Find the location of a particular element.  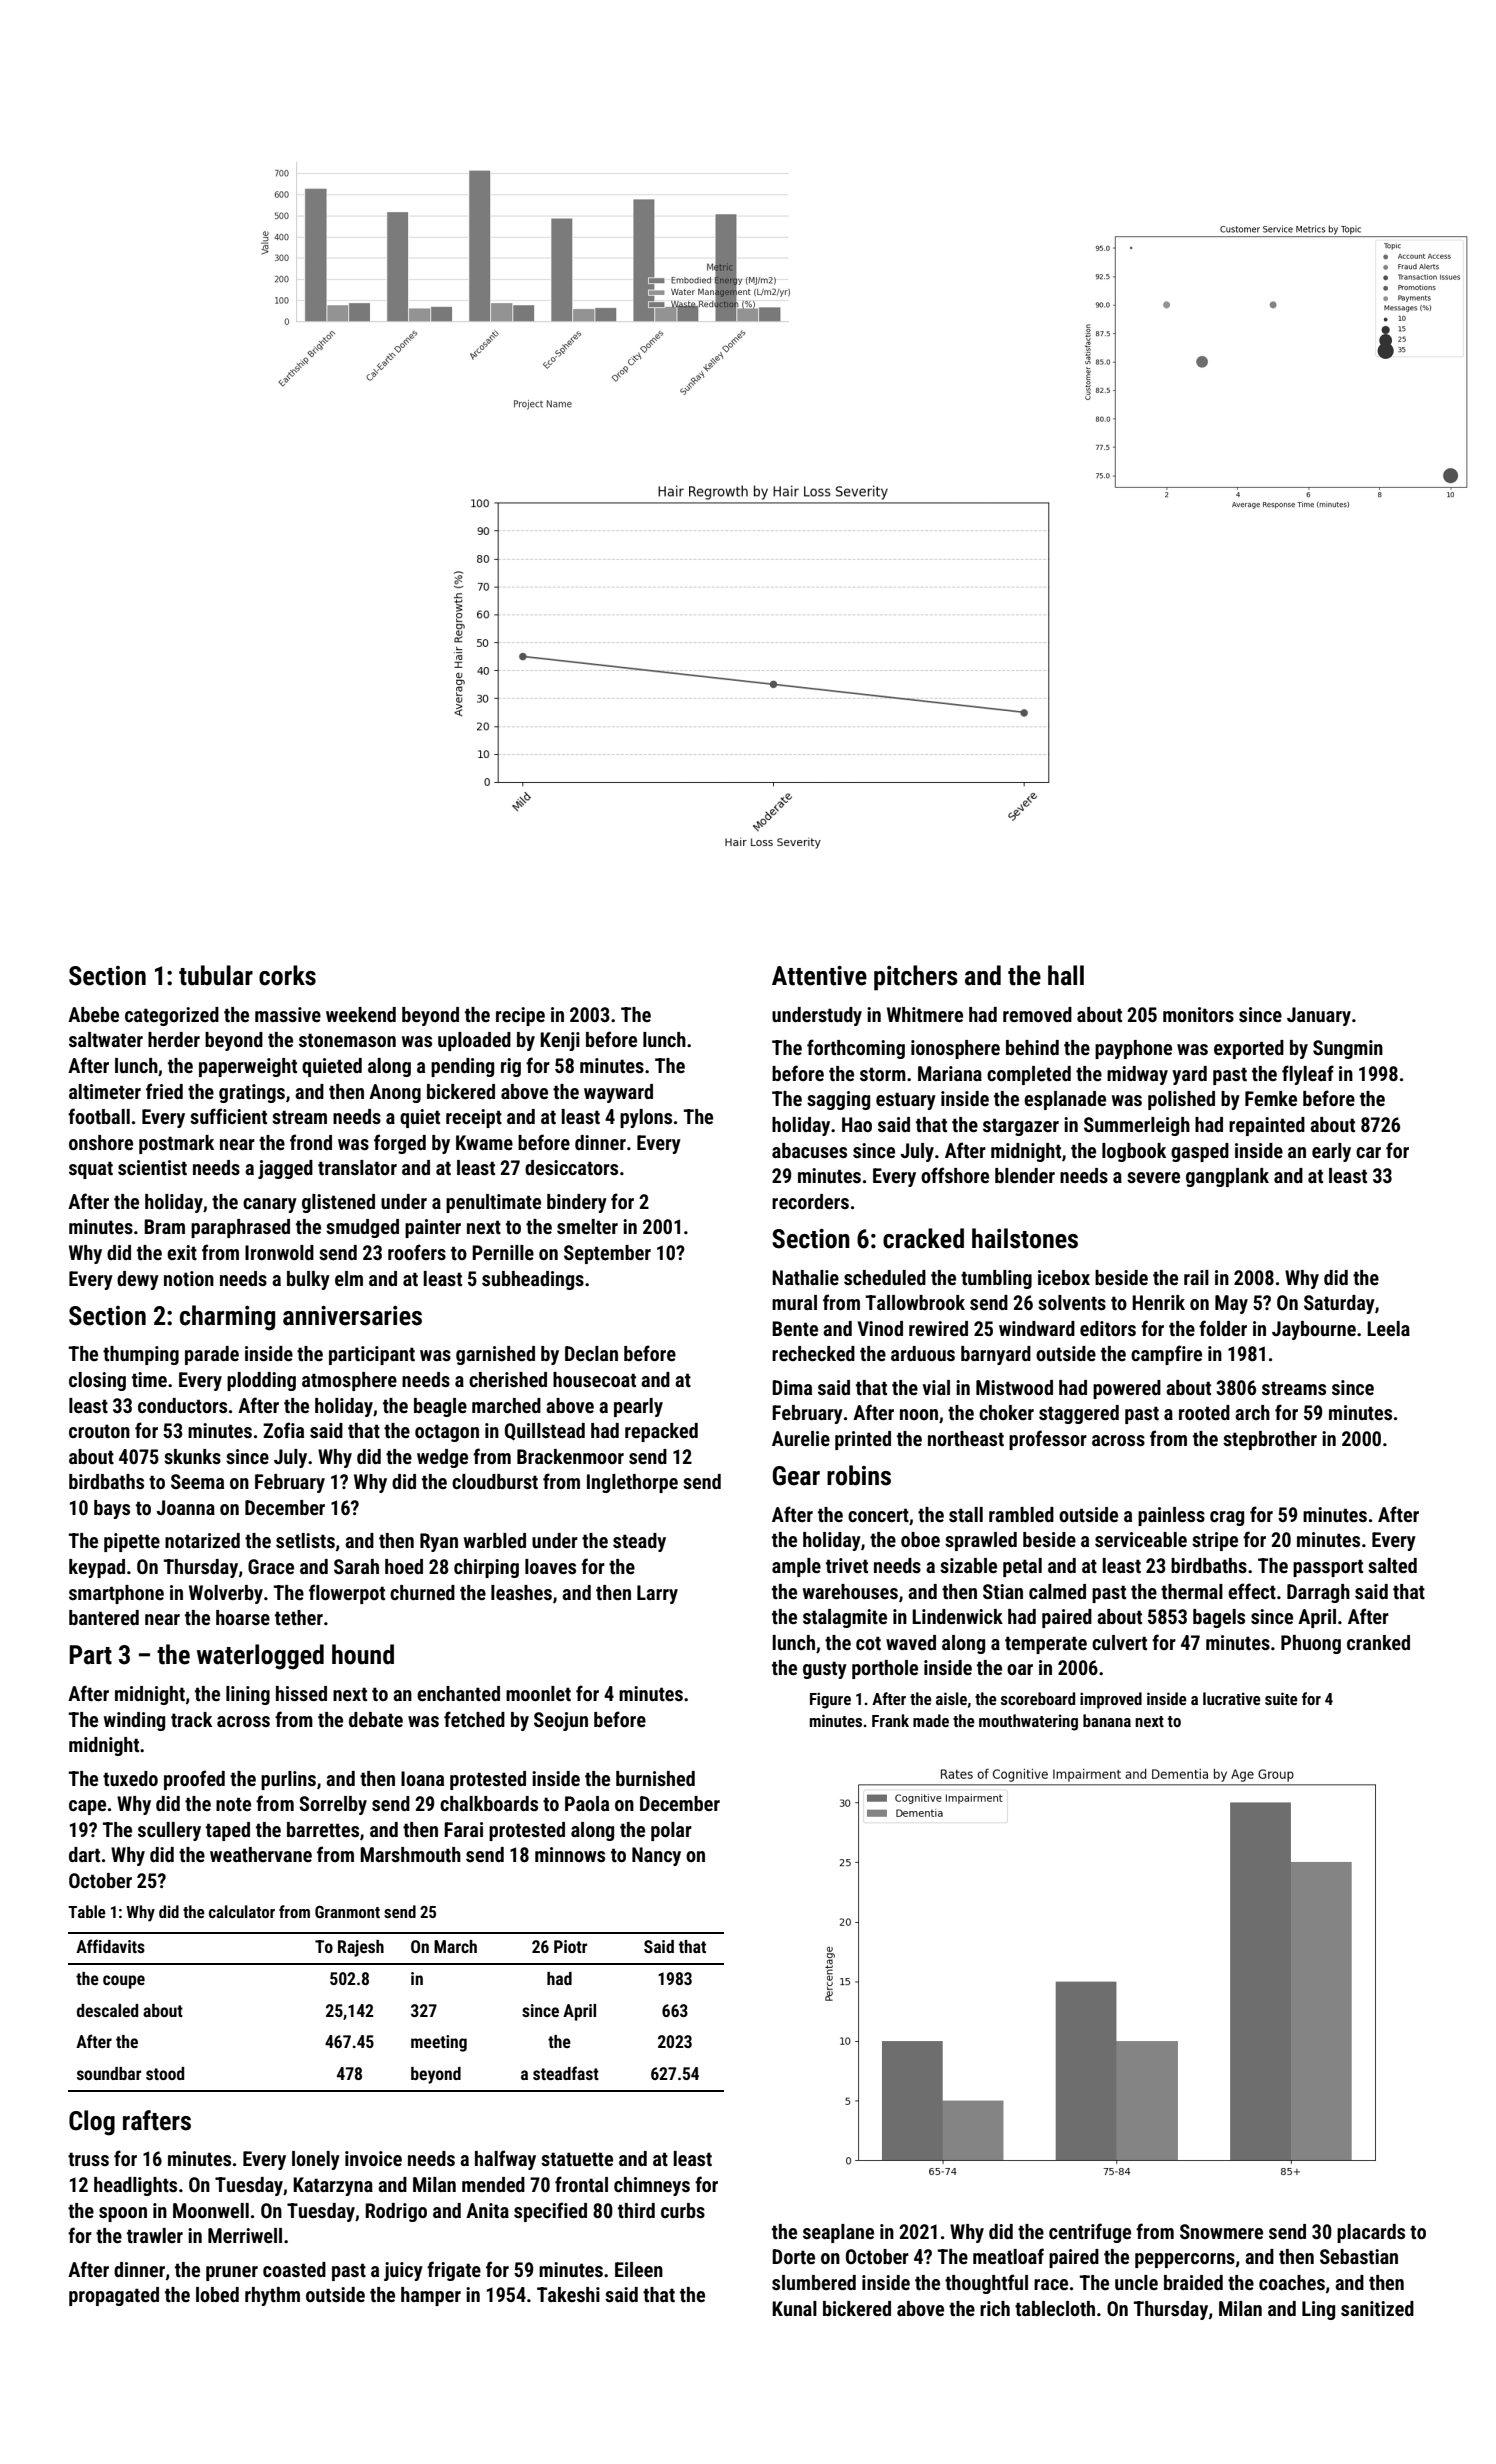

weekend is located at coordinates (361, 1014).
